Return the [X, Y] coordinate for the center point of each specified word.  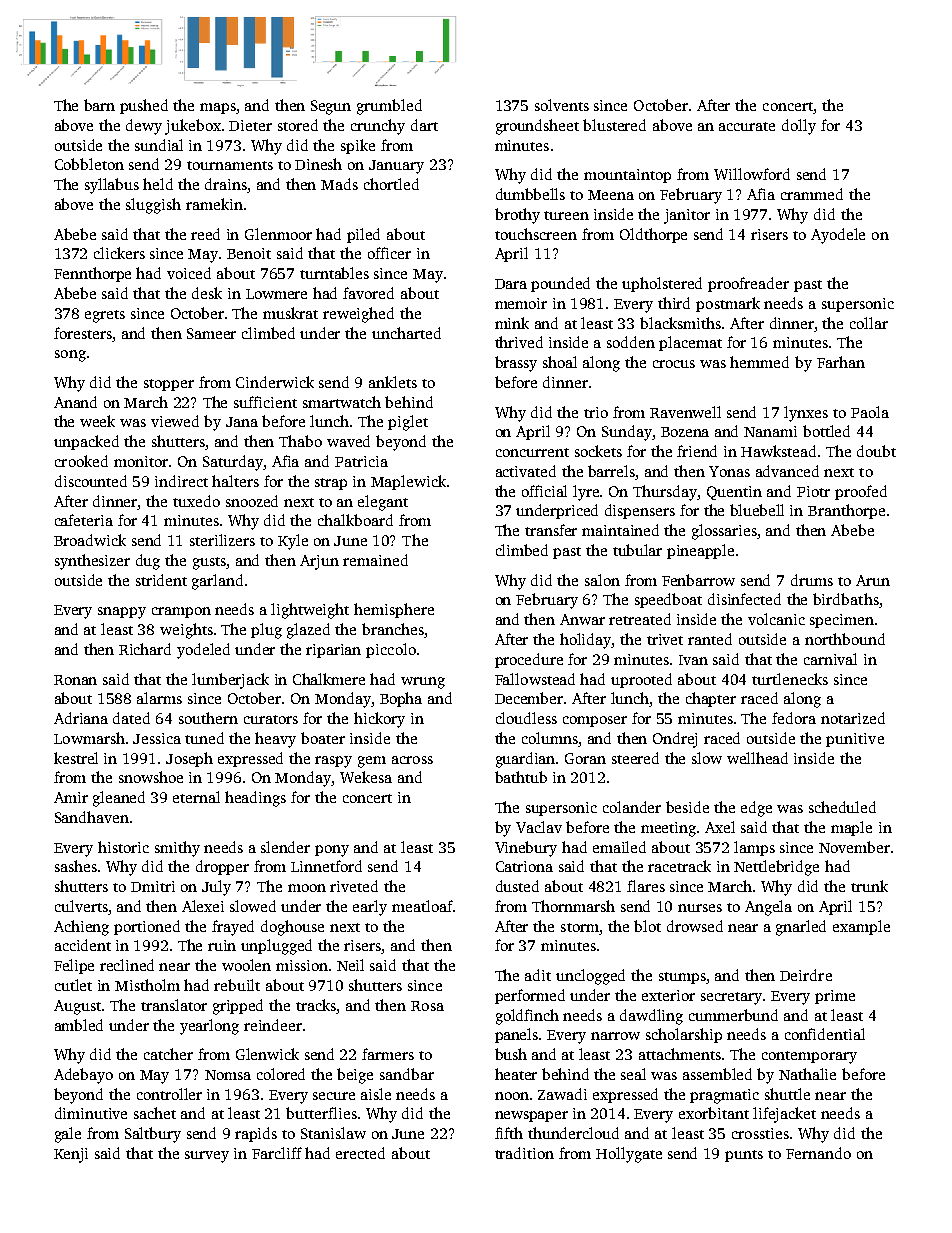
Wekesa [366, 777]
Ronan [75, 680]
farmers [388, 1054]
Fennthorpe [92, 274]
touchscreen [536, 234]
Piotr [813, 491]
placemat [690, 343]
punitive [855, 740]
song [70, 356]
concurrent [532, 452]
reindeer [273, 1025]
